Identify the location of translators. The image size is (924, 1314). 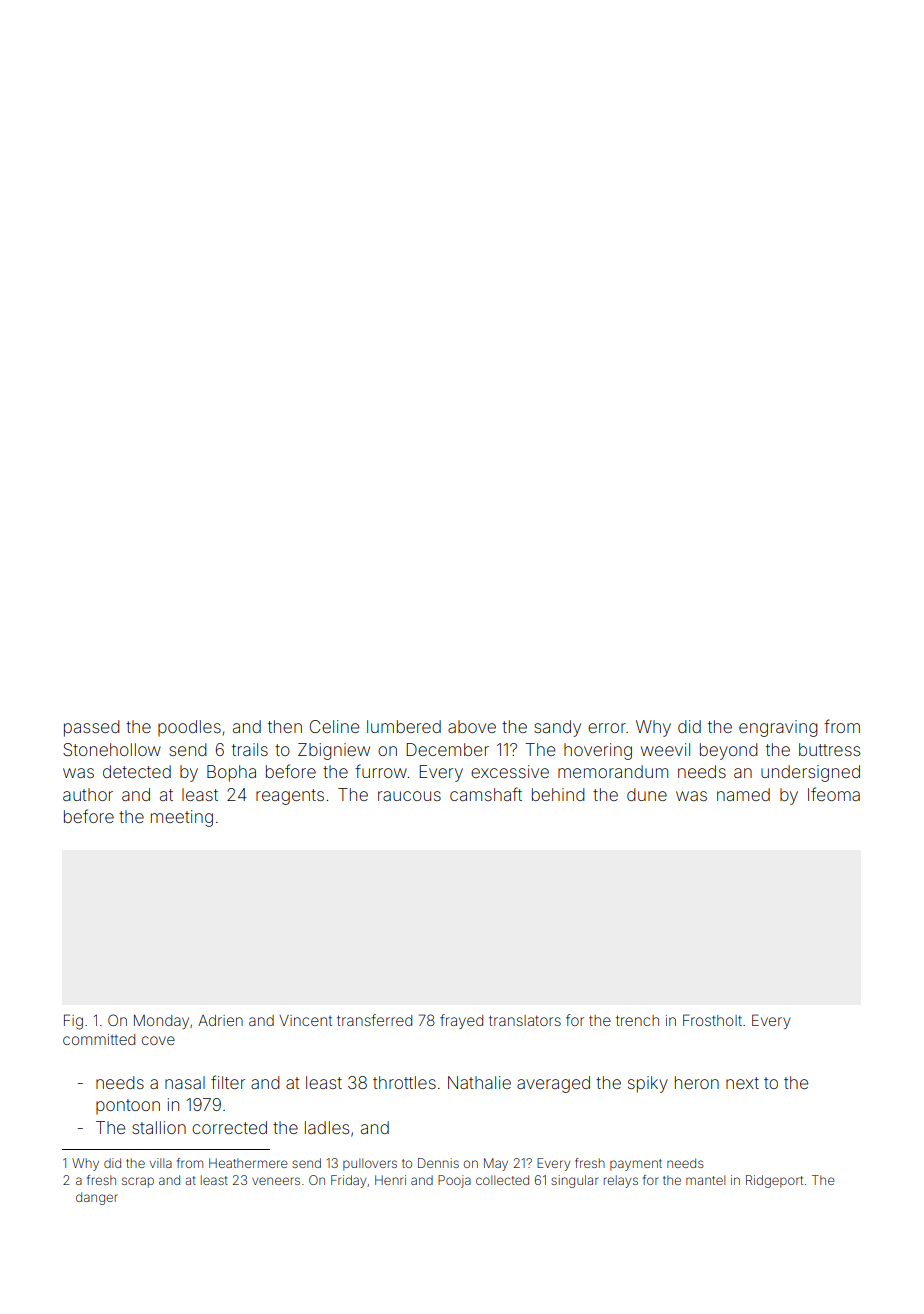
(525, 1020).
